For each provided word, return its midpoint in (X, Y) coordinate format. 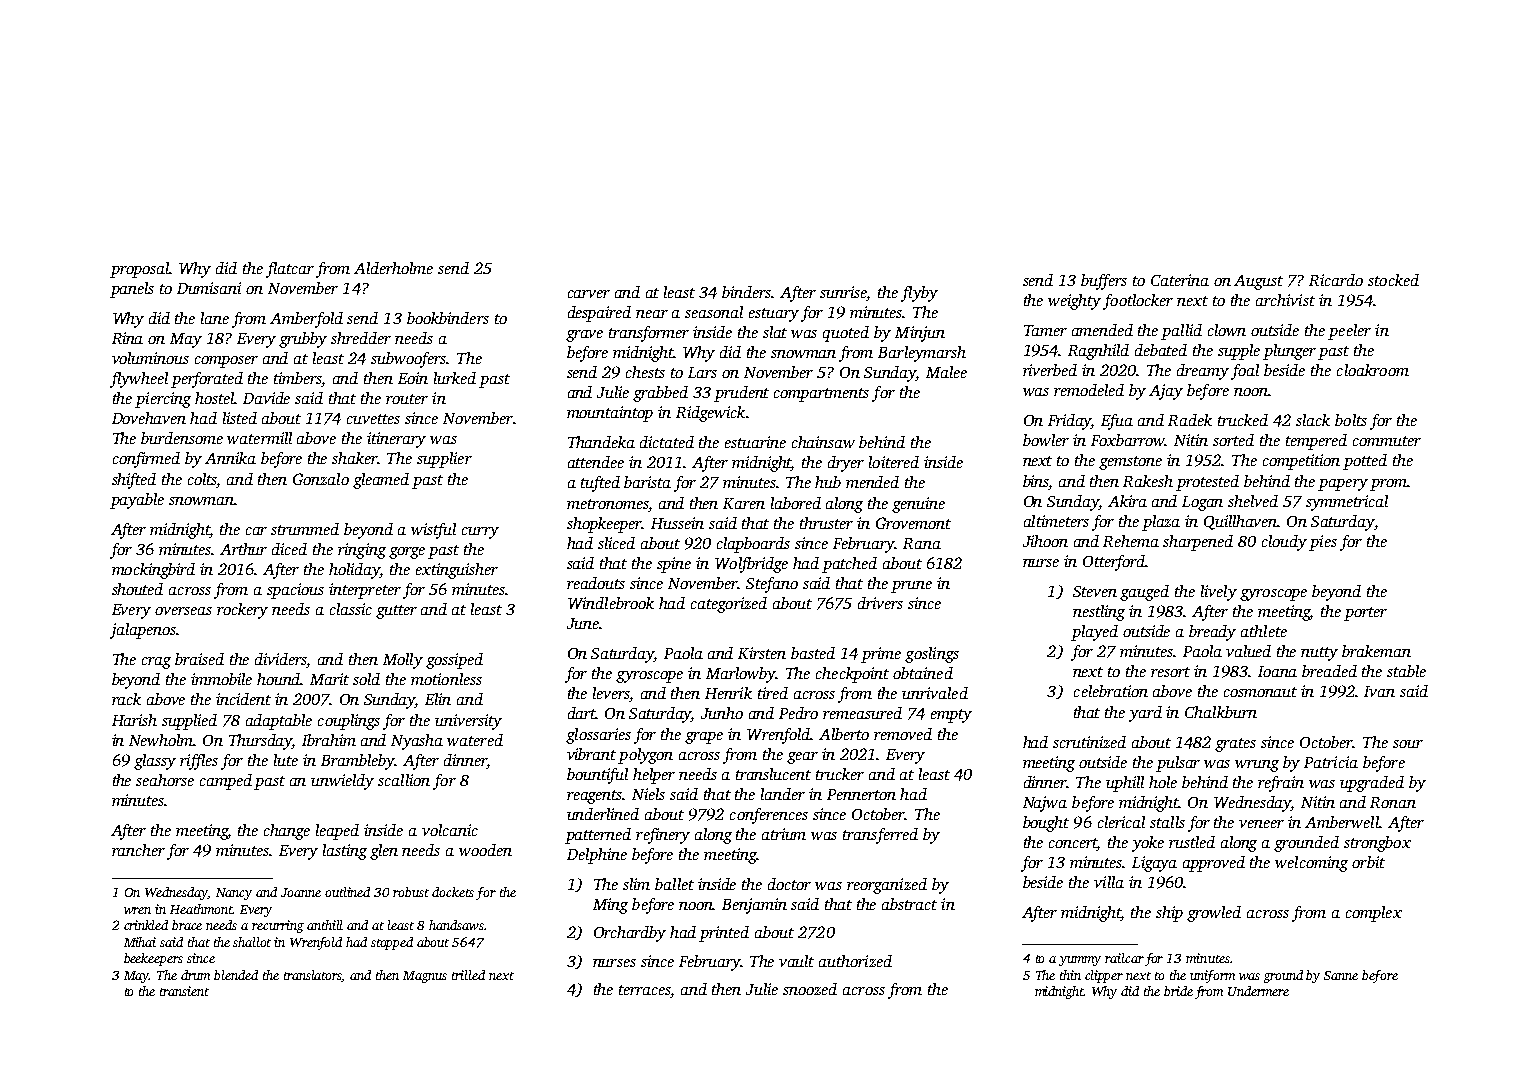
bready (1212, 633)
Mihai (140, 942)
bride (1178, 991)
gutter (396, 612)
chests (645, 372)
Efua (1117, 422)
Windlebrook (611, 603)
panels (132, 290)
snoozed (810, 989)
